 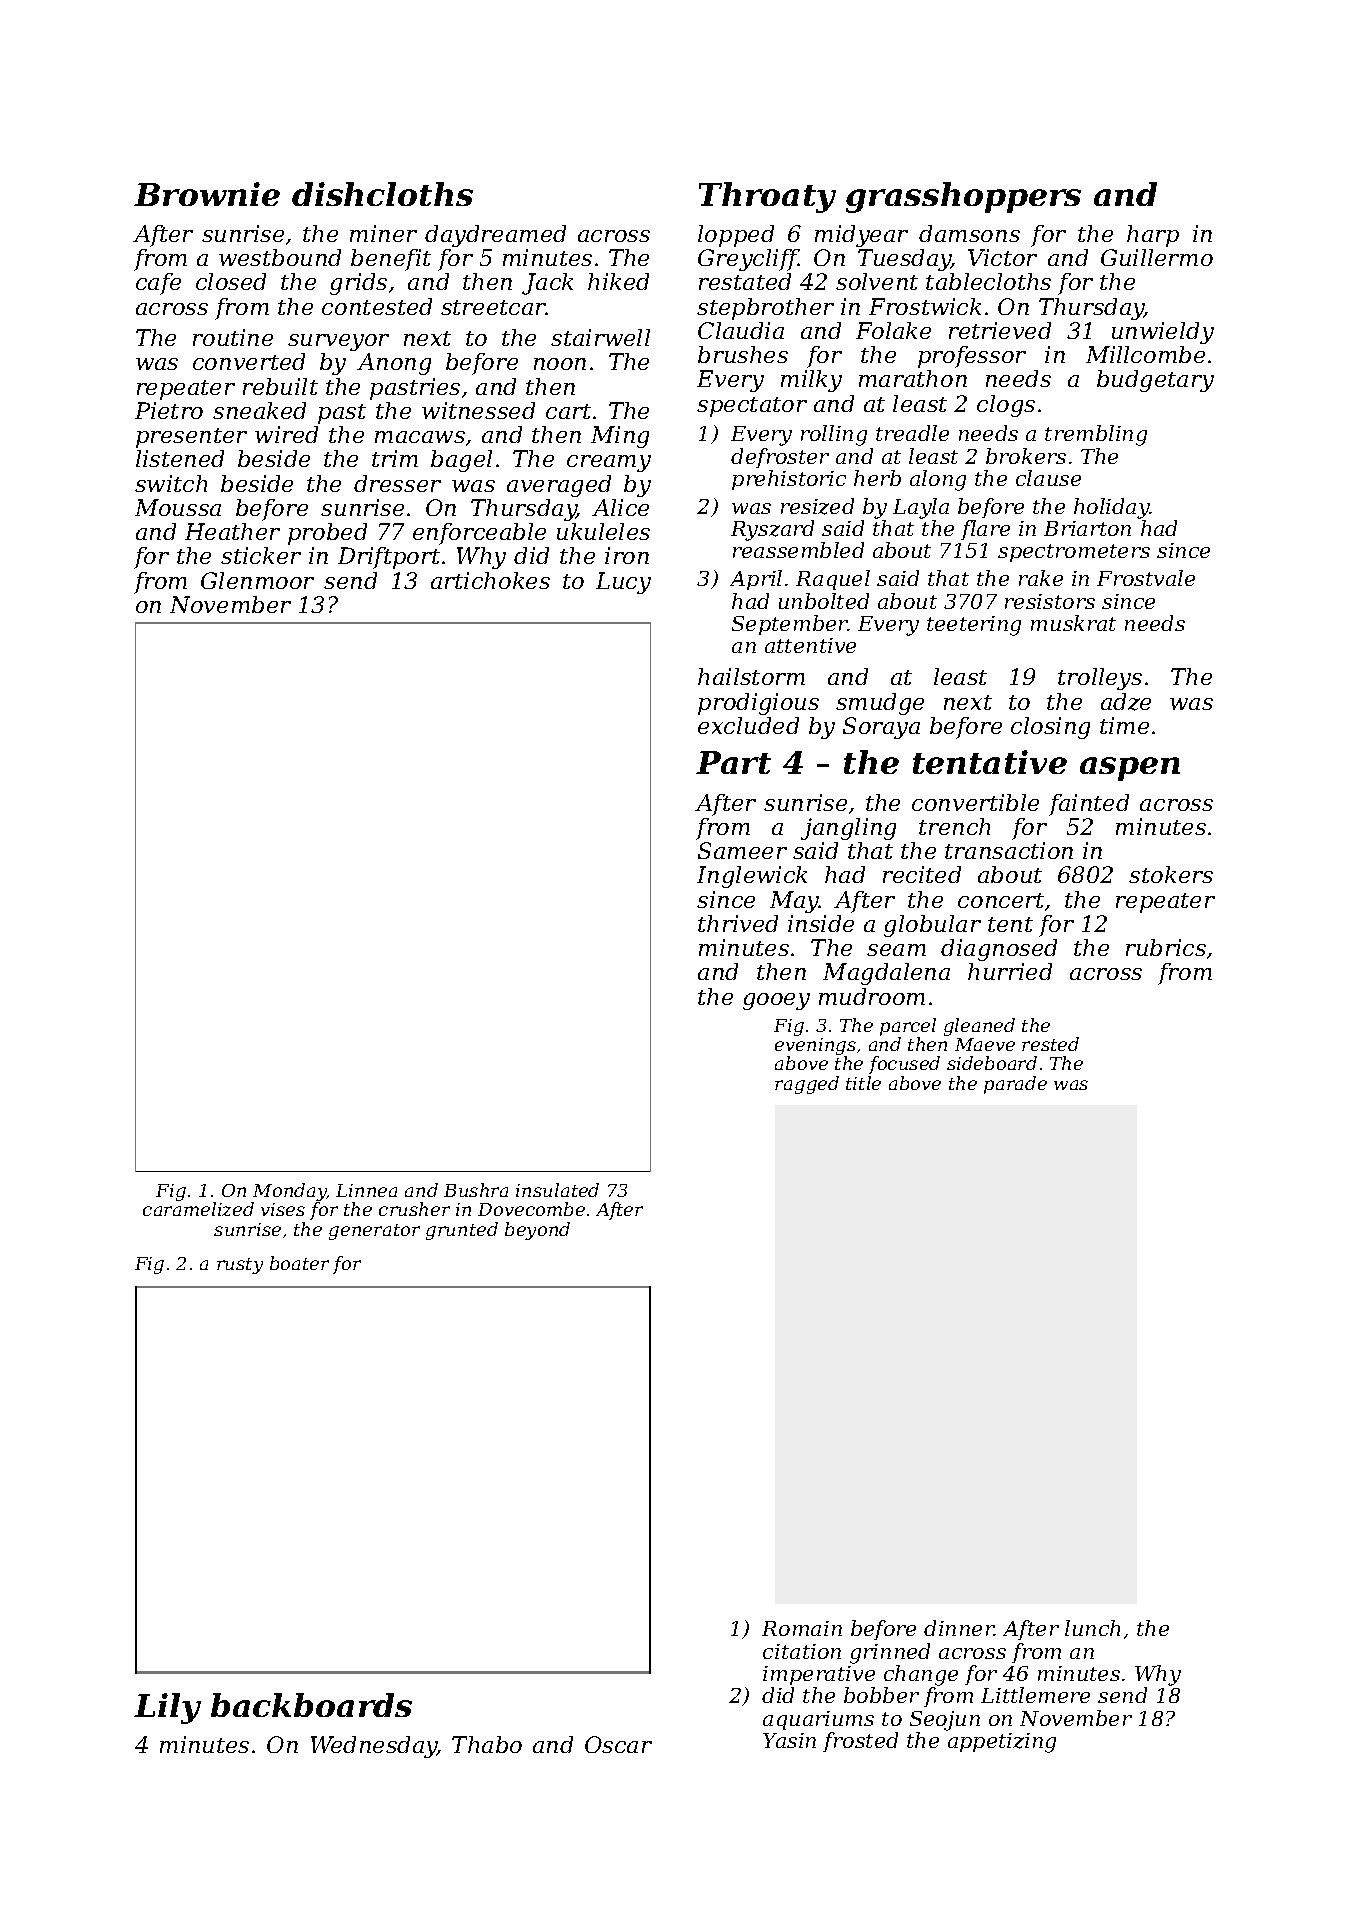 I want to click on ragged, so click(x=807, y=1085).
